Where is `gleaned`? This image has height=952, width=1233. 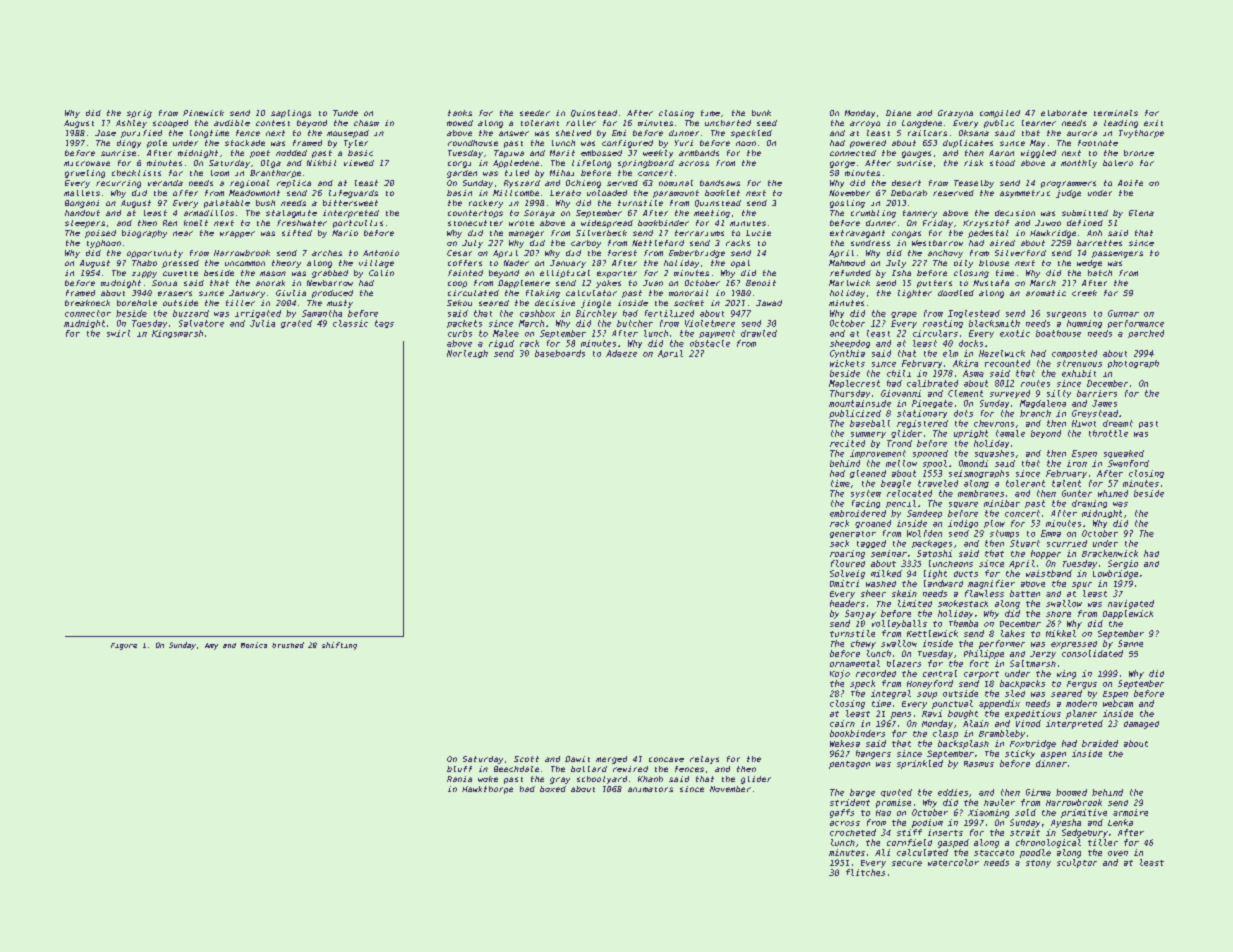 gleaned is located at coordinates (868, 474).
